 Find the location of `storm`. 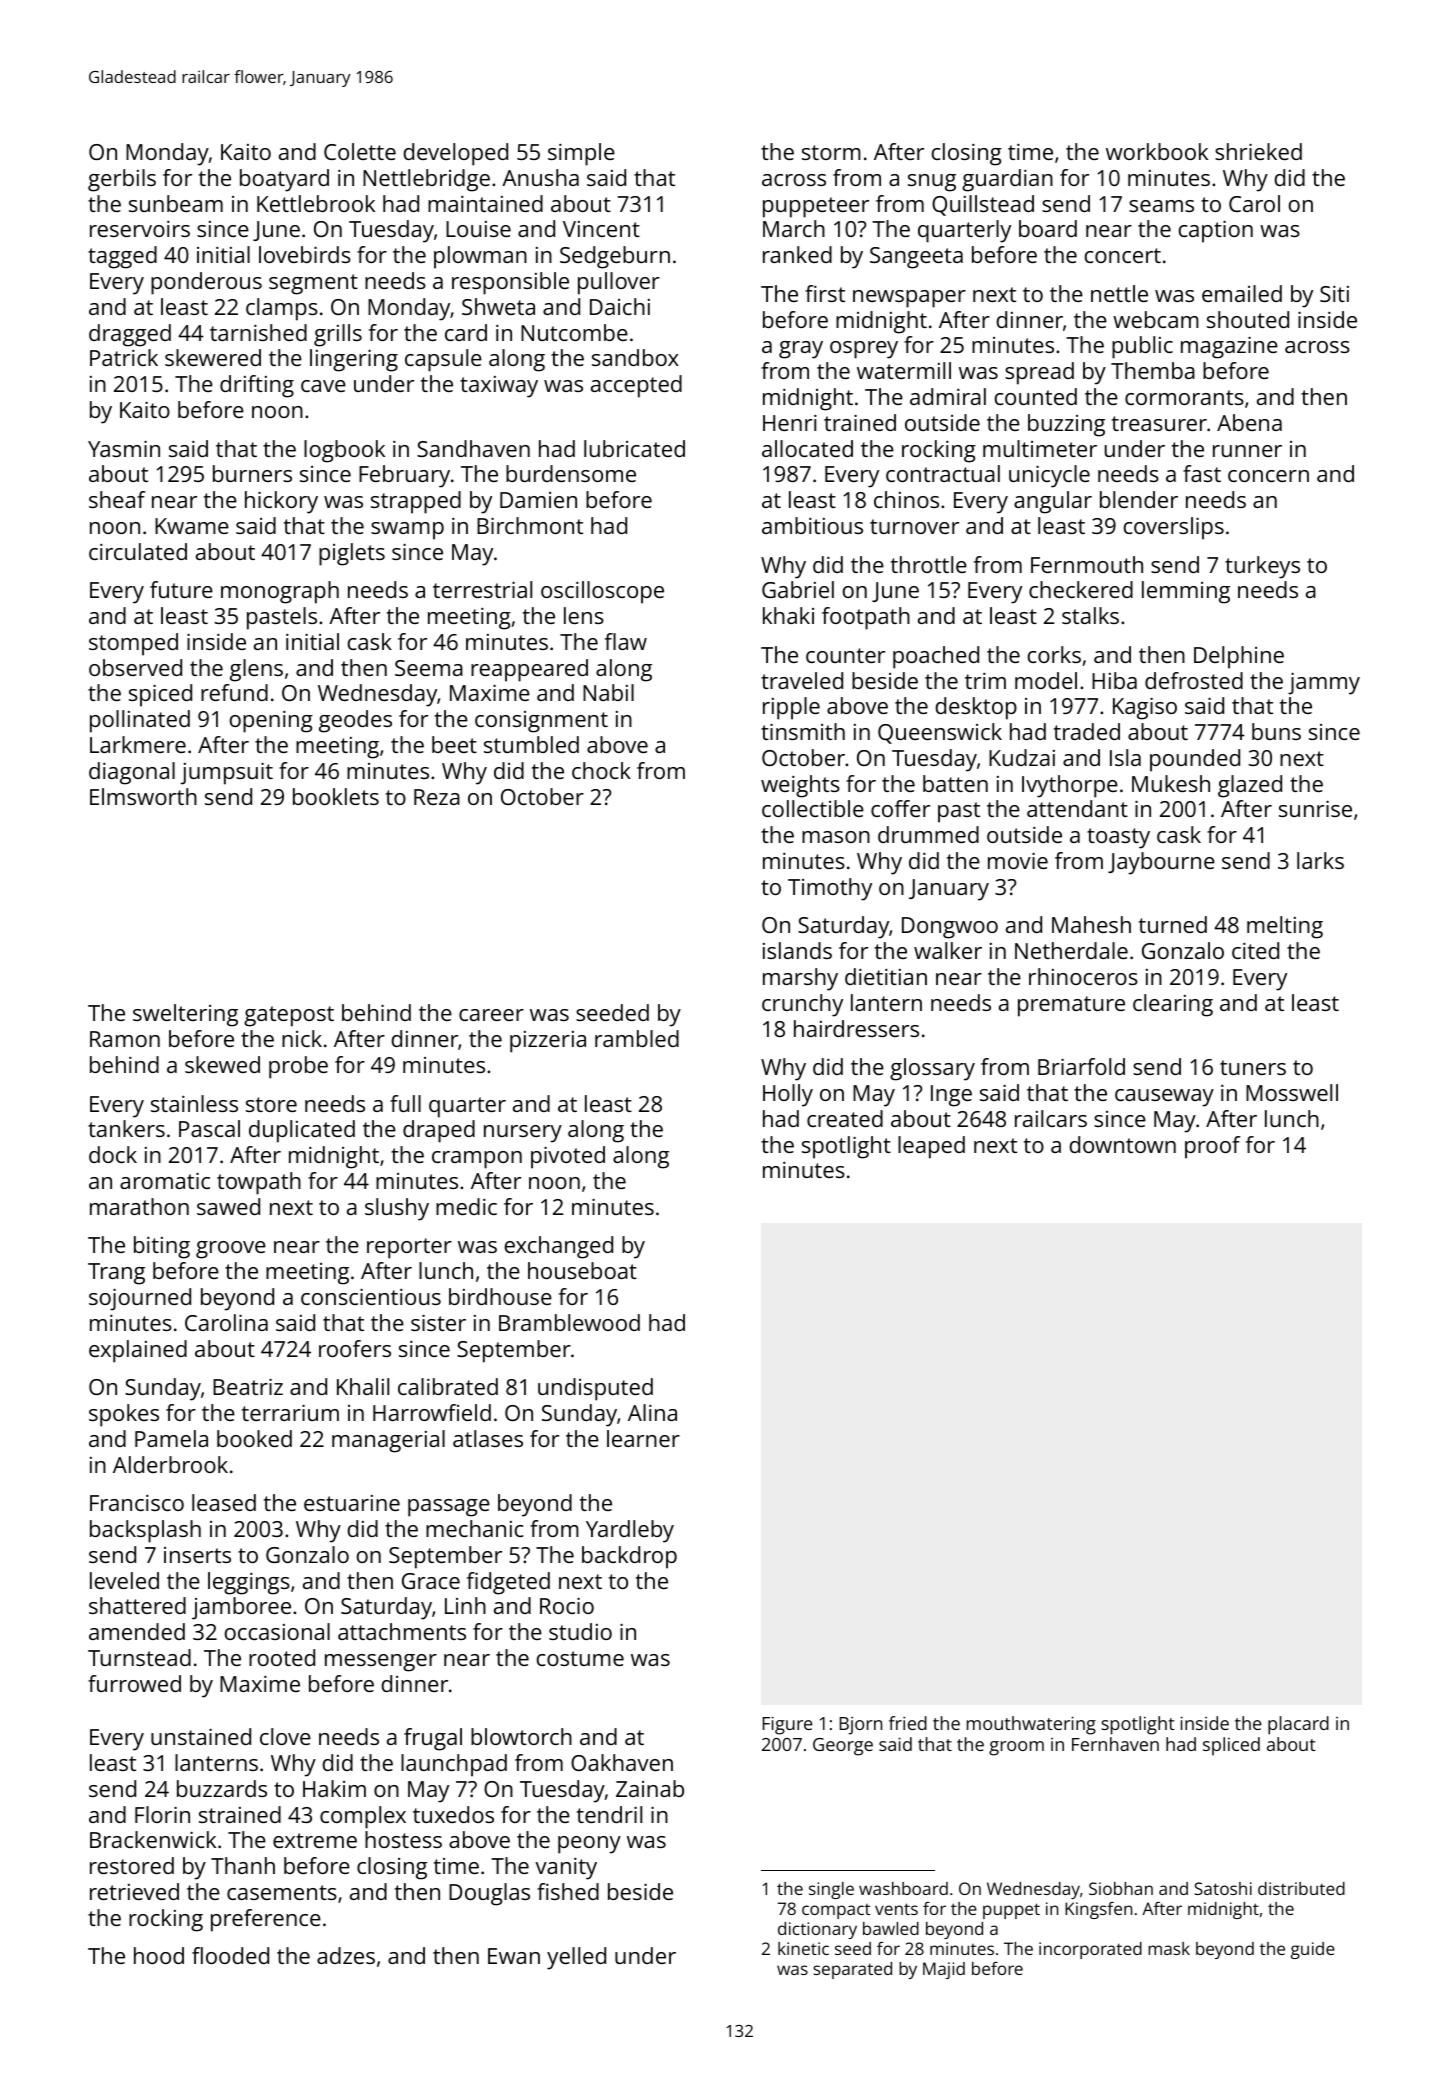

storm is located at coordinates (831, 152).
